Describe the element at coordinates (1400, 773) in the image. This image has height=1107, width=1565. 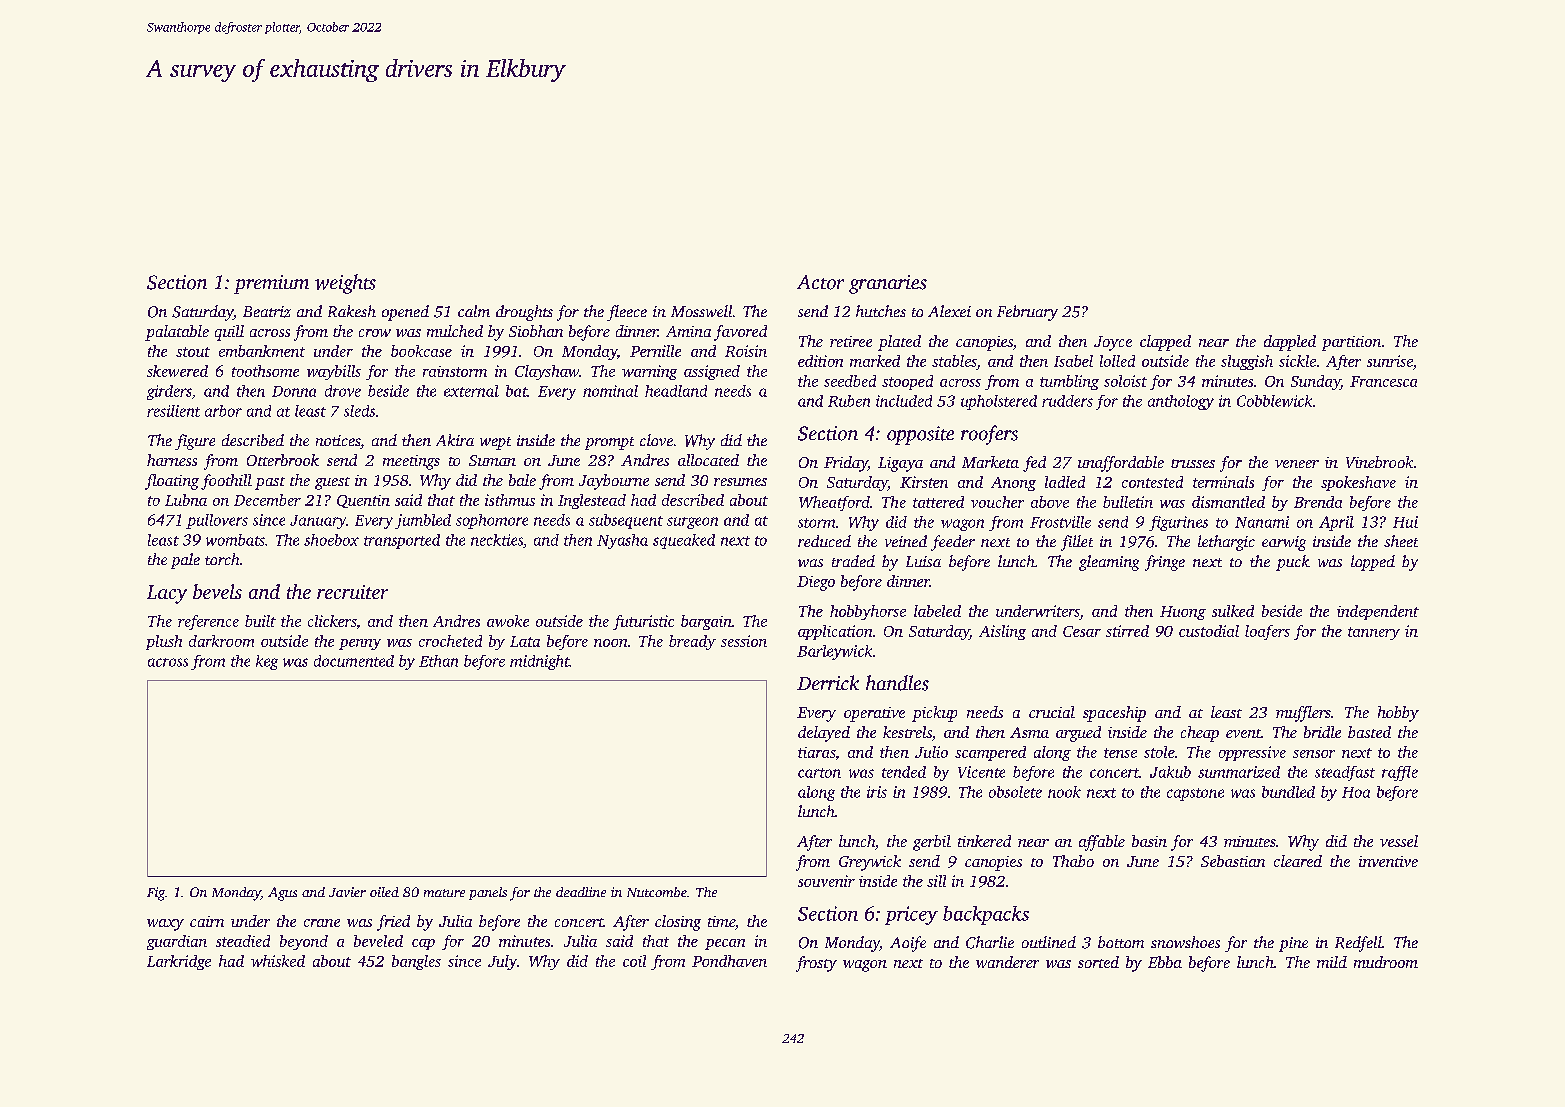
I see `raffle` at that location.
